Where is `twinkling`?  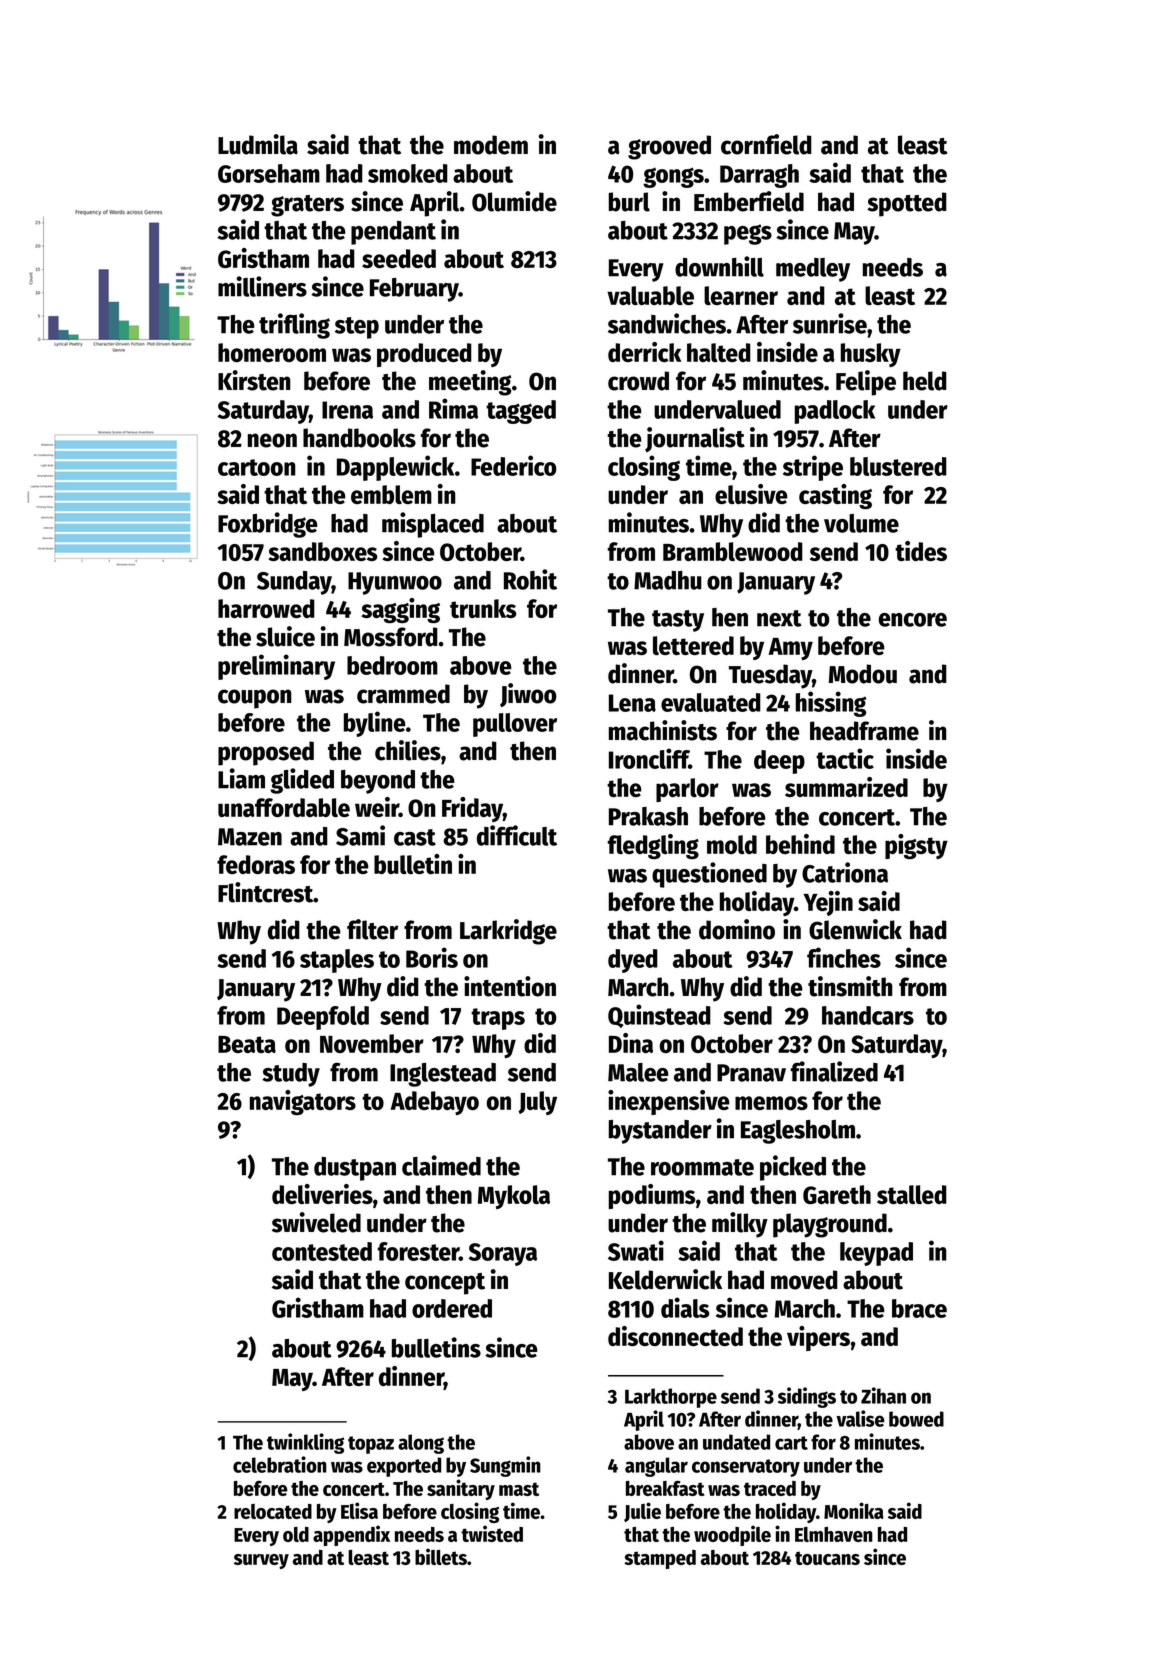
twinkling is located at coordinates (305, 1443).
